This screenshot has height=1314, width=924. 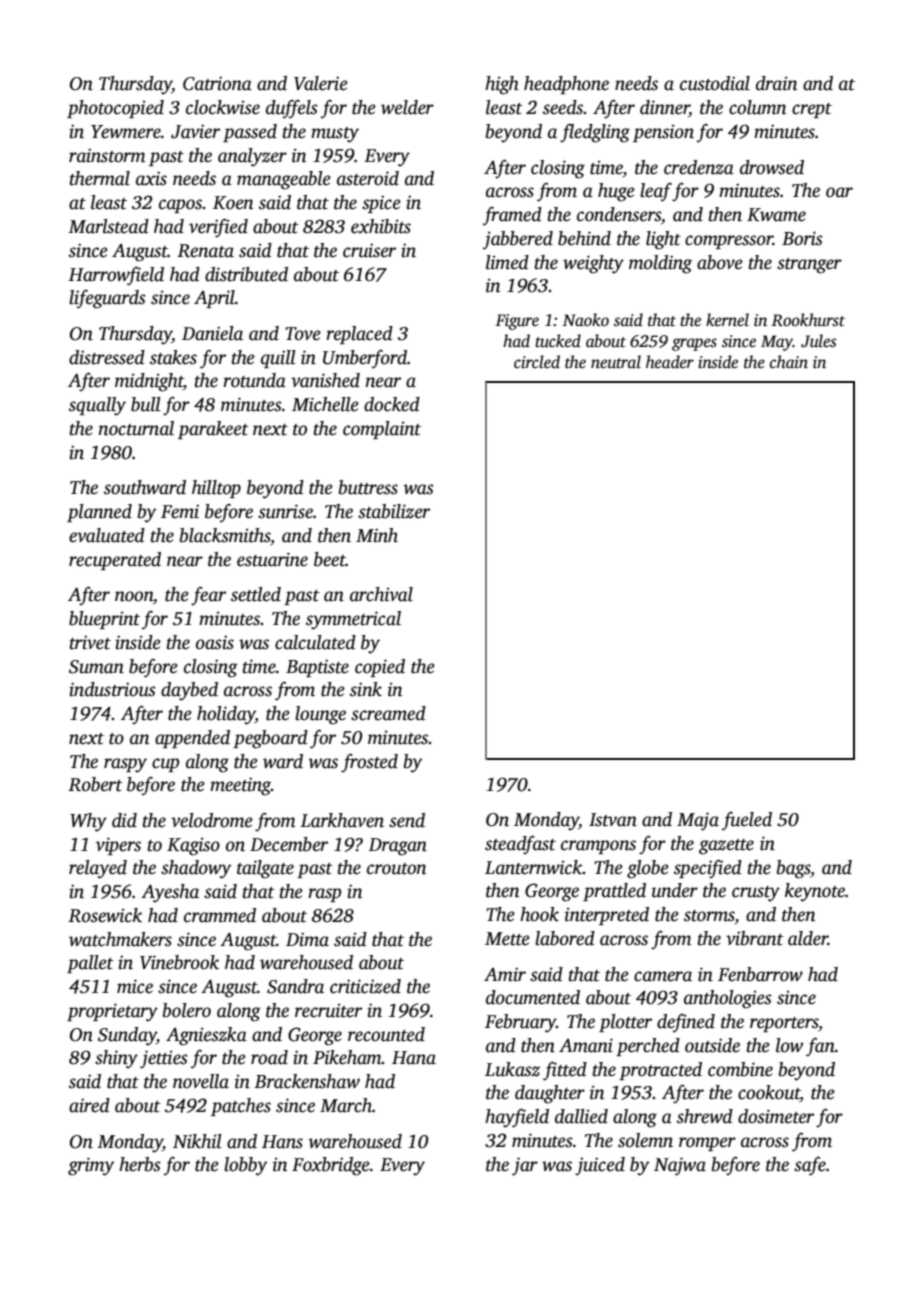 I want to click on safe, so click(x=810, y=1166).
